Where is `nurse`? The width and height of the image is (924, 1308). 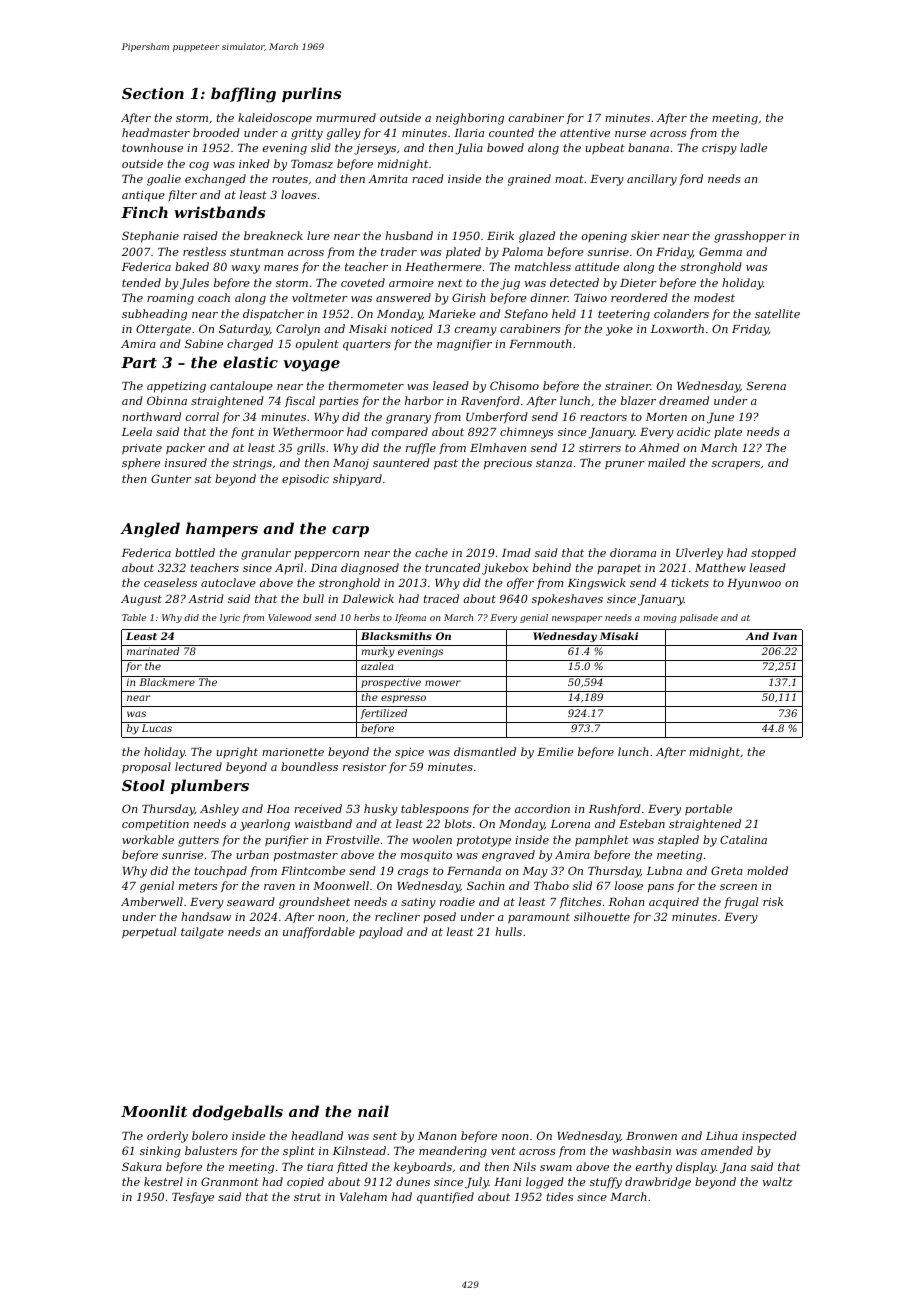
nurse is located at coordinates (630, 134).
